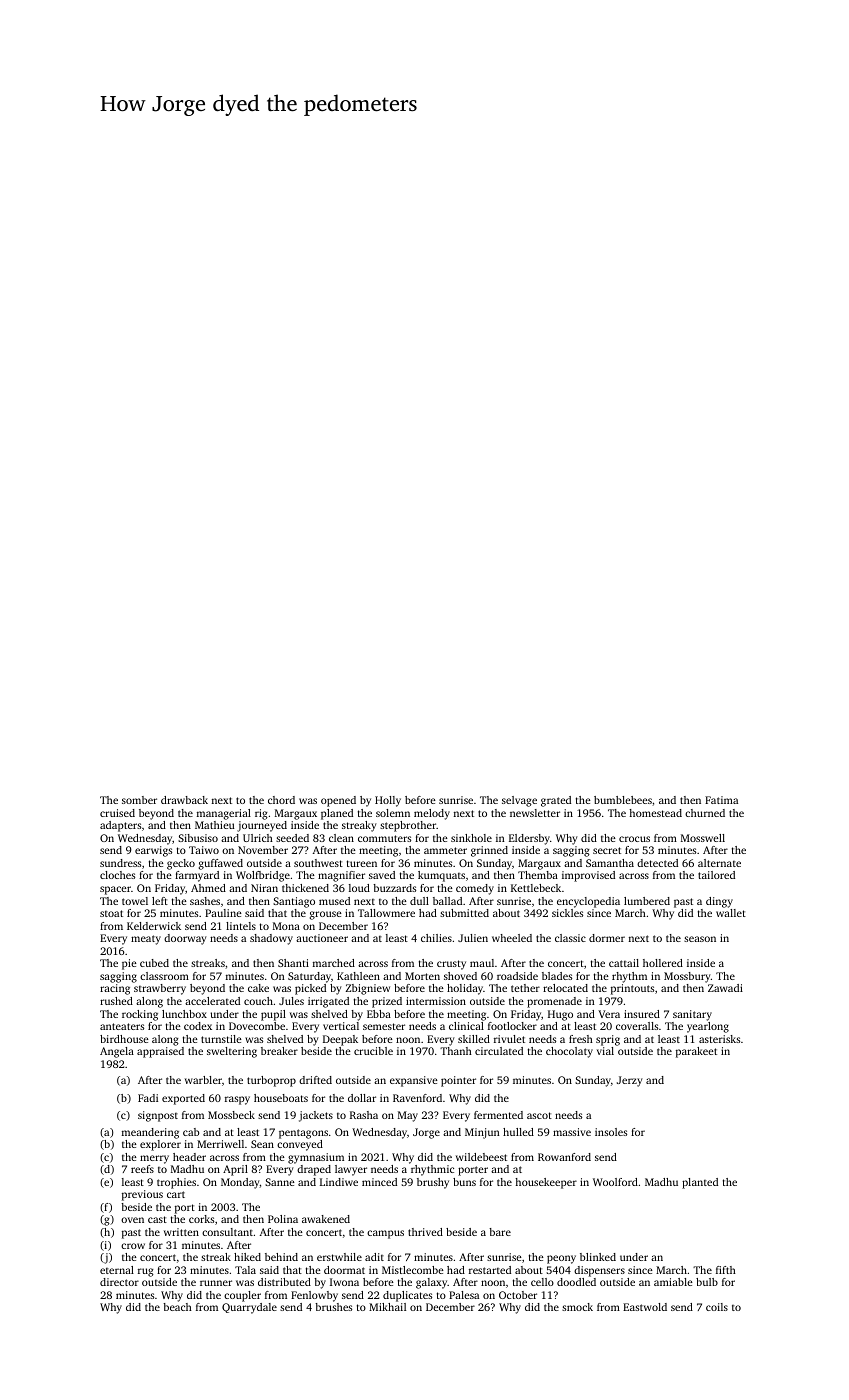 The image size is (849, 1400). Describe the element at coordinates (387, 1307) in the screenshot. I see `Mikhail` at that location.
